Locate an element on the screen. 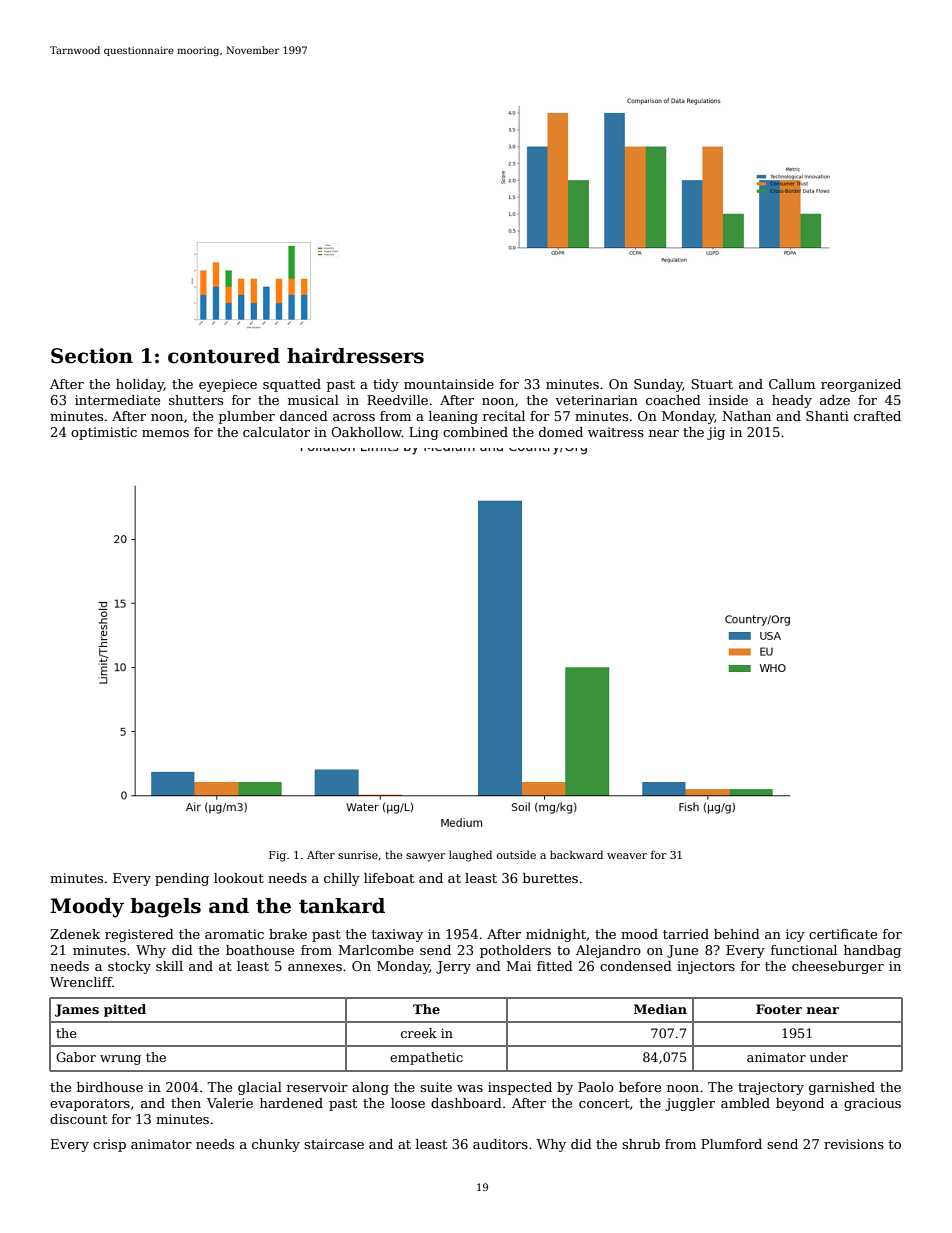 This screenshot has width=952, height=1233. boathouse is located at coordinates (260, 950).
